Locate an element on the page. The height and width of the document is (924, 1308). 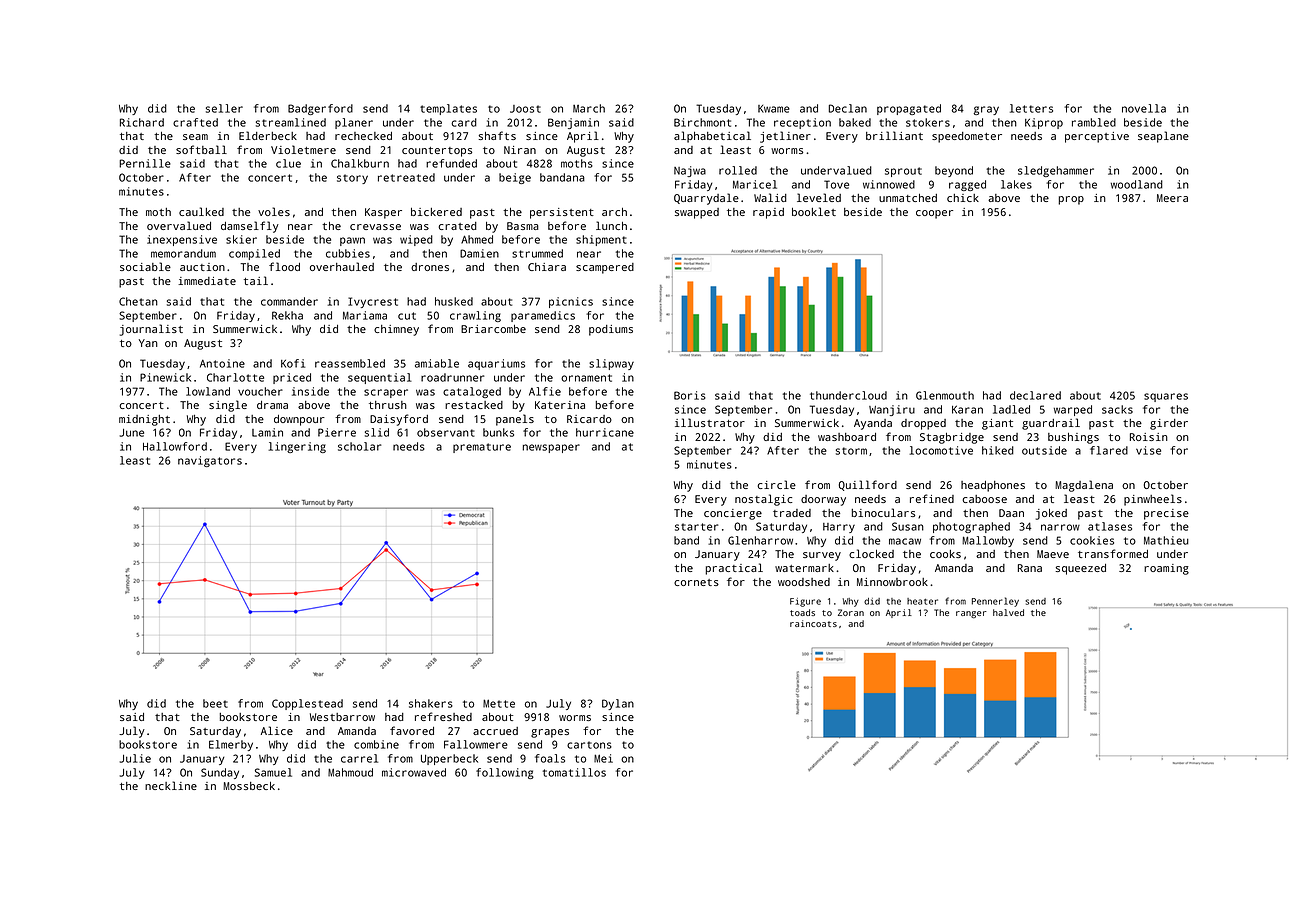
Samuel is located at coordinates (273, 772).
